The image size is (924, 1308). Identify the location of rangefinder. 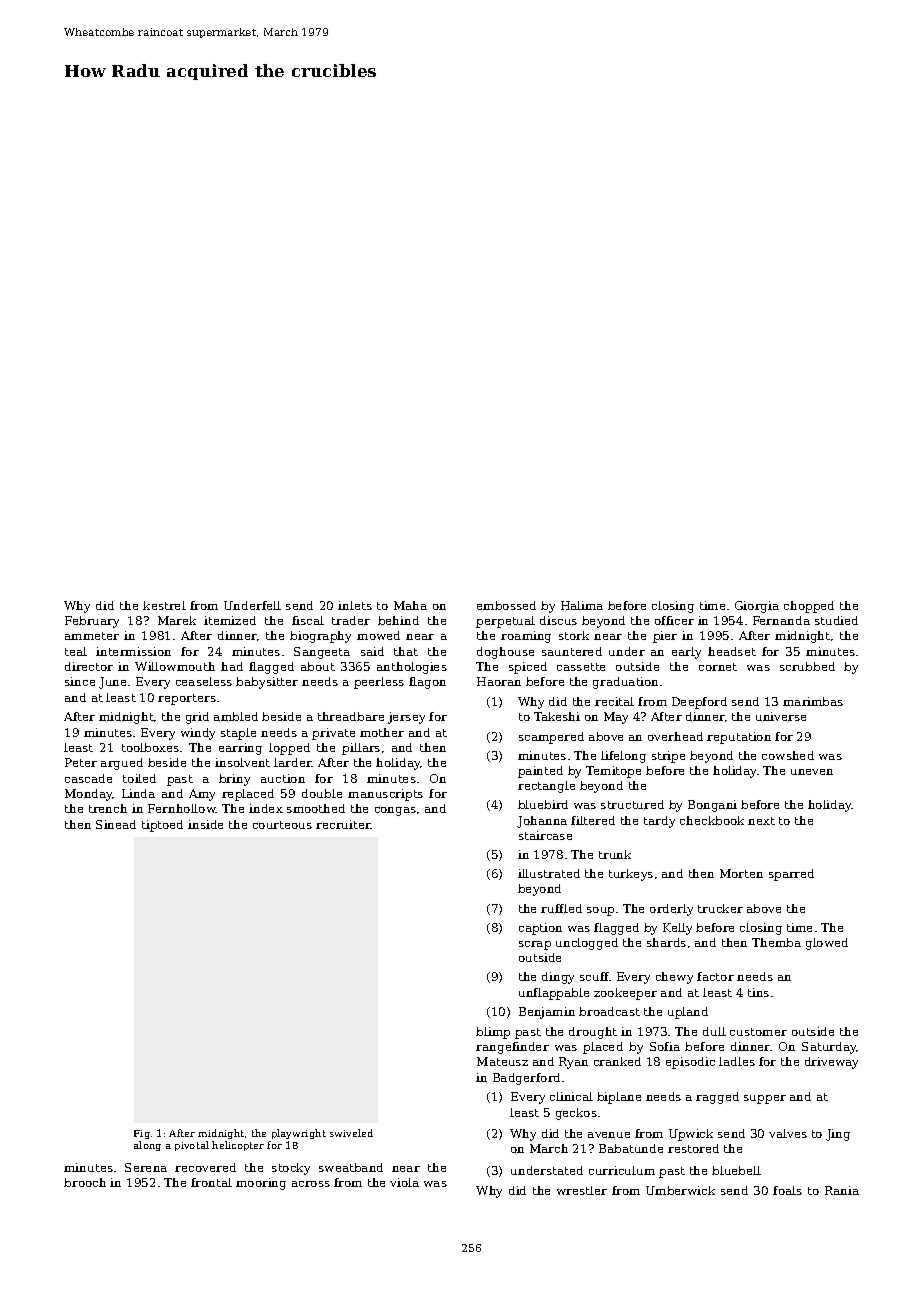
(512, 1048).
